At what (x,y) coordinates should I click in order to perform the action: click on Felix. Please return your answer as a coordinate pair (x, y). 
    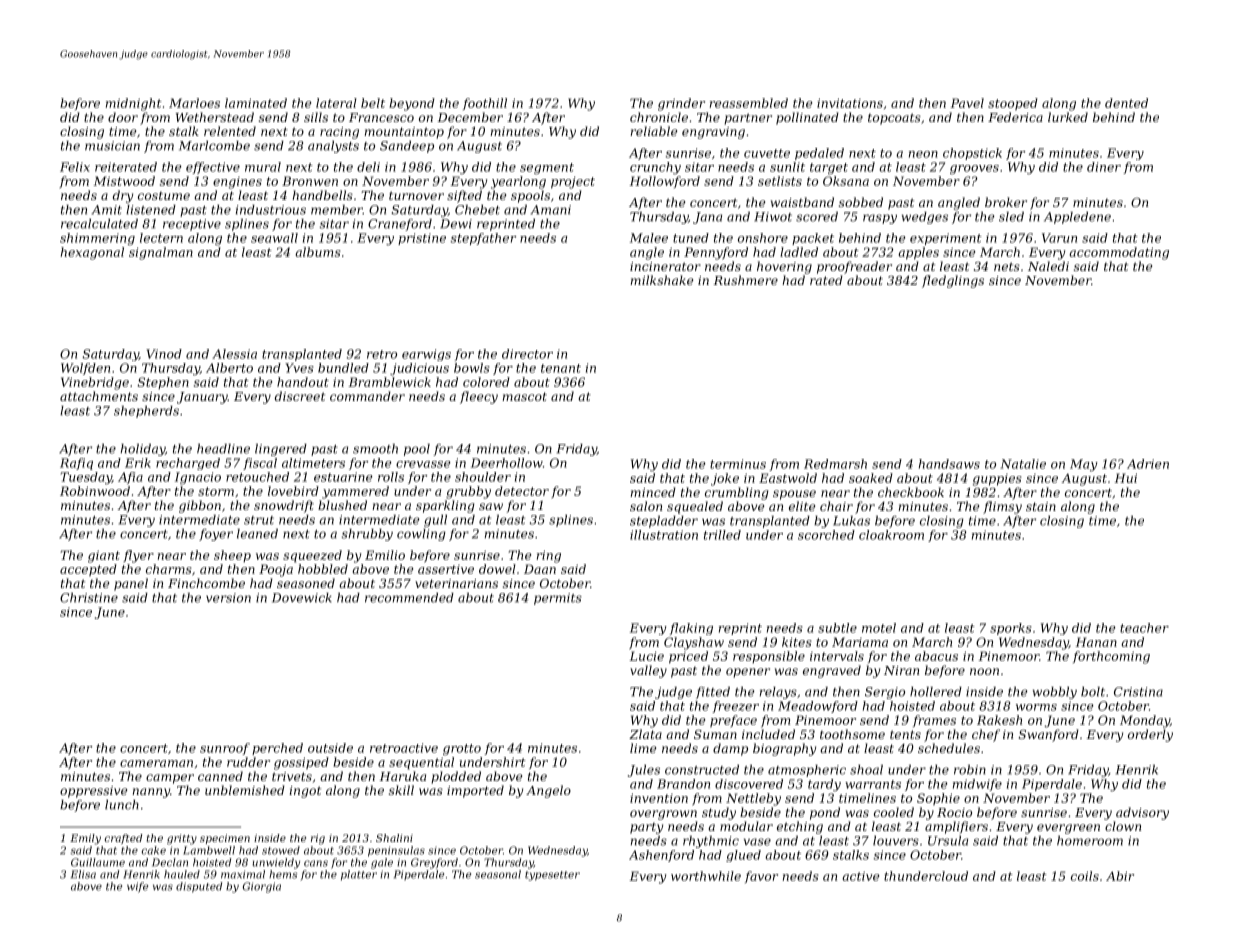
    Looking at the image, I should click on (75, 167).
